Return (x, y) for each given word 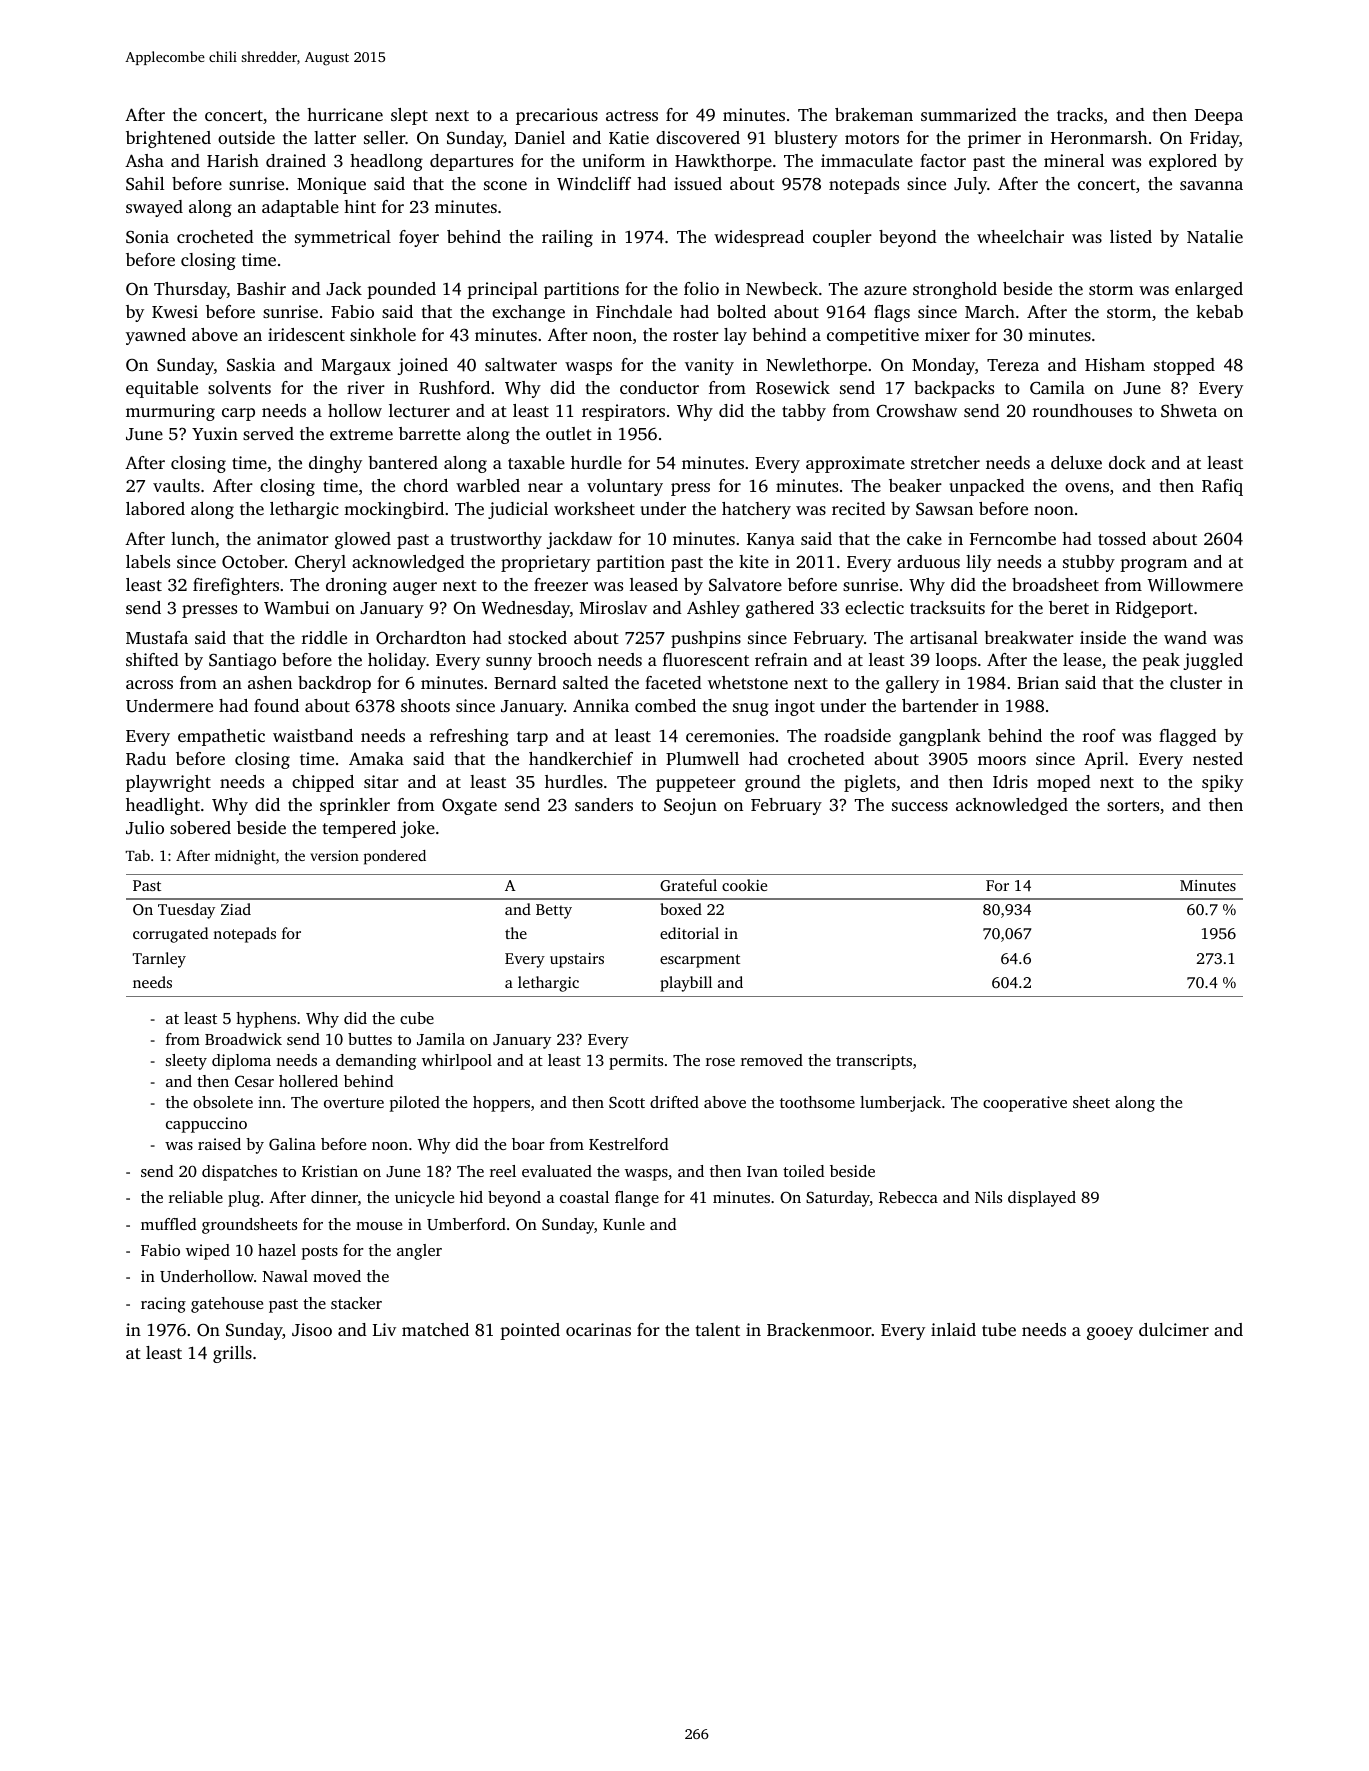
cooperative (1025, 1104)
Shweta (1189, 411)
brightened (168, 139)
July (970, 185)
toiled (803, 1171)
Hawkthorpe (723, 162)
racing (163, 1305)
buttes (370, 1039)
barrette (430, 433)
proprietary (545, 563)
